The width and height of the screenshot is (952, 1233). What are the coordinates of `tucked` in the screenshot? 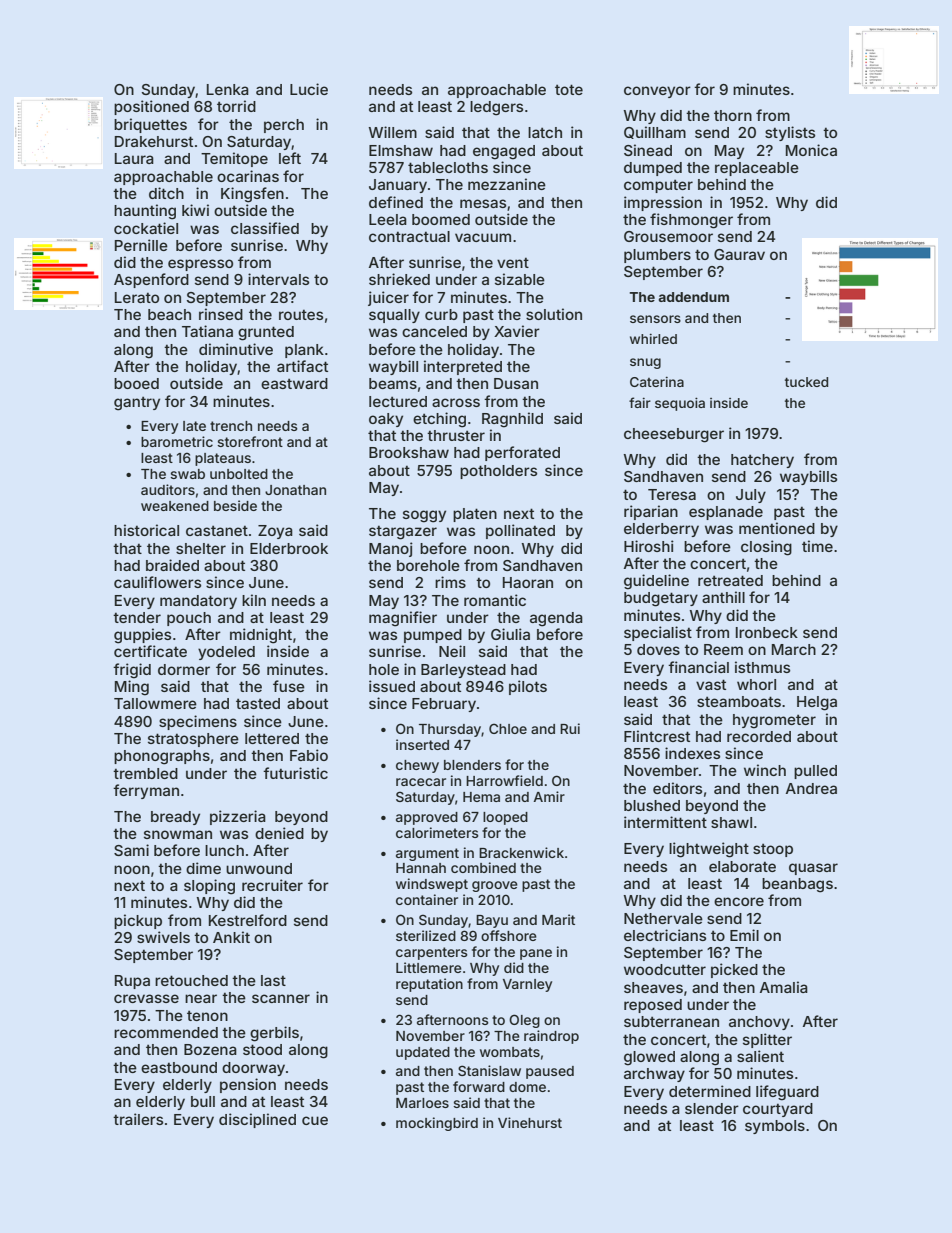 It's located at (806, 382).
